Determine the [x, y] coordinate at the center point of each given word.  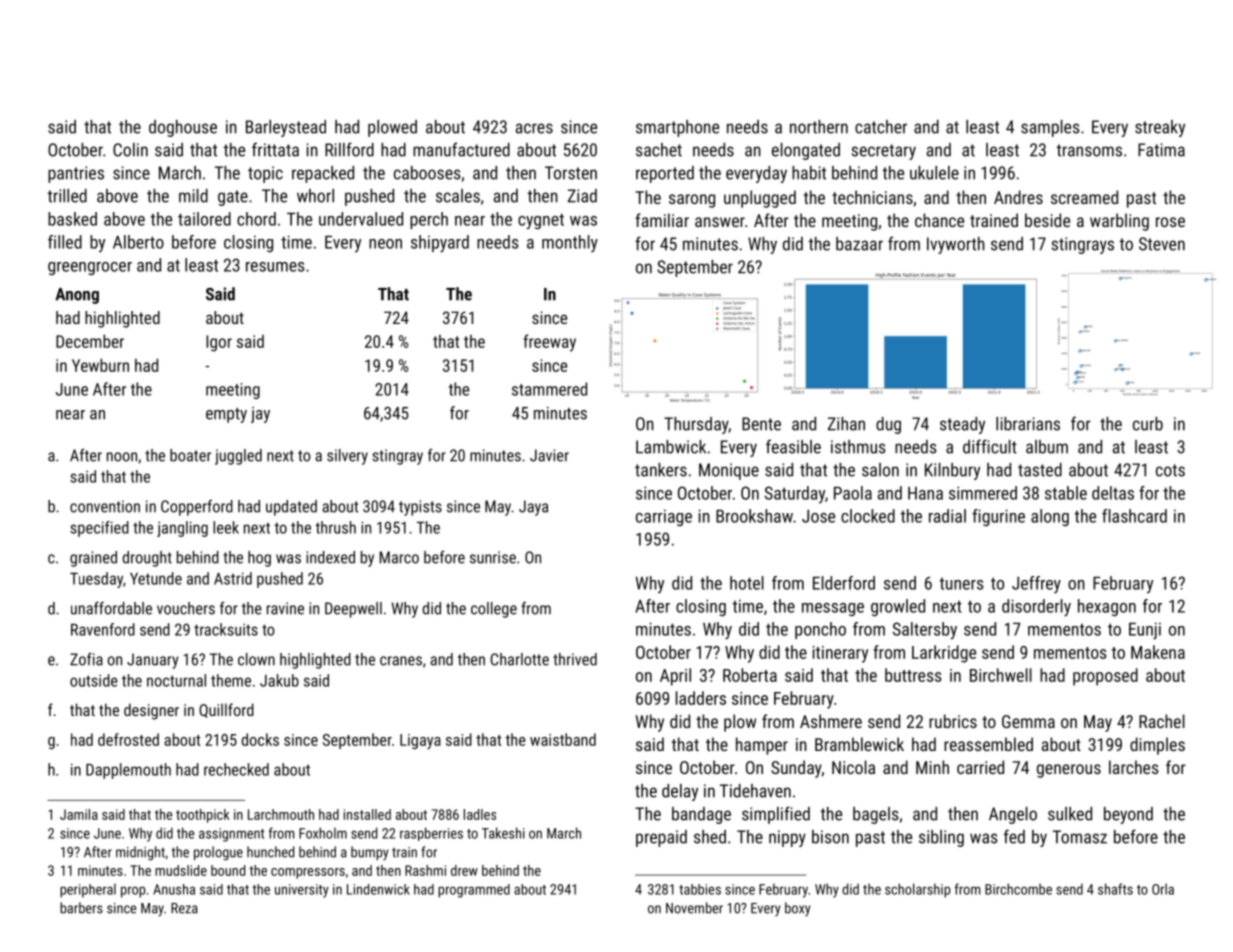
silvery [347, 457]
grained [93, 559]
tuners [961, 584]
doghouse [183, 128]
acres [534, 128]
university [302, 891]
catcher [881, 127]
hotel [747, 583]
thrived [575, 659]
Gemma [1028, 721]
